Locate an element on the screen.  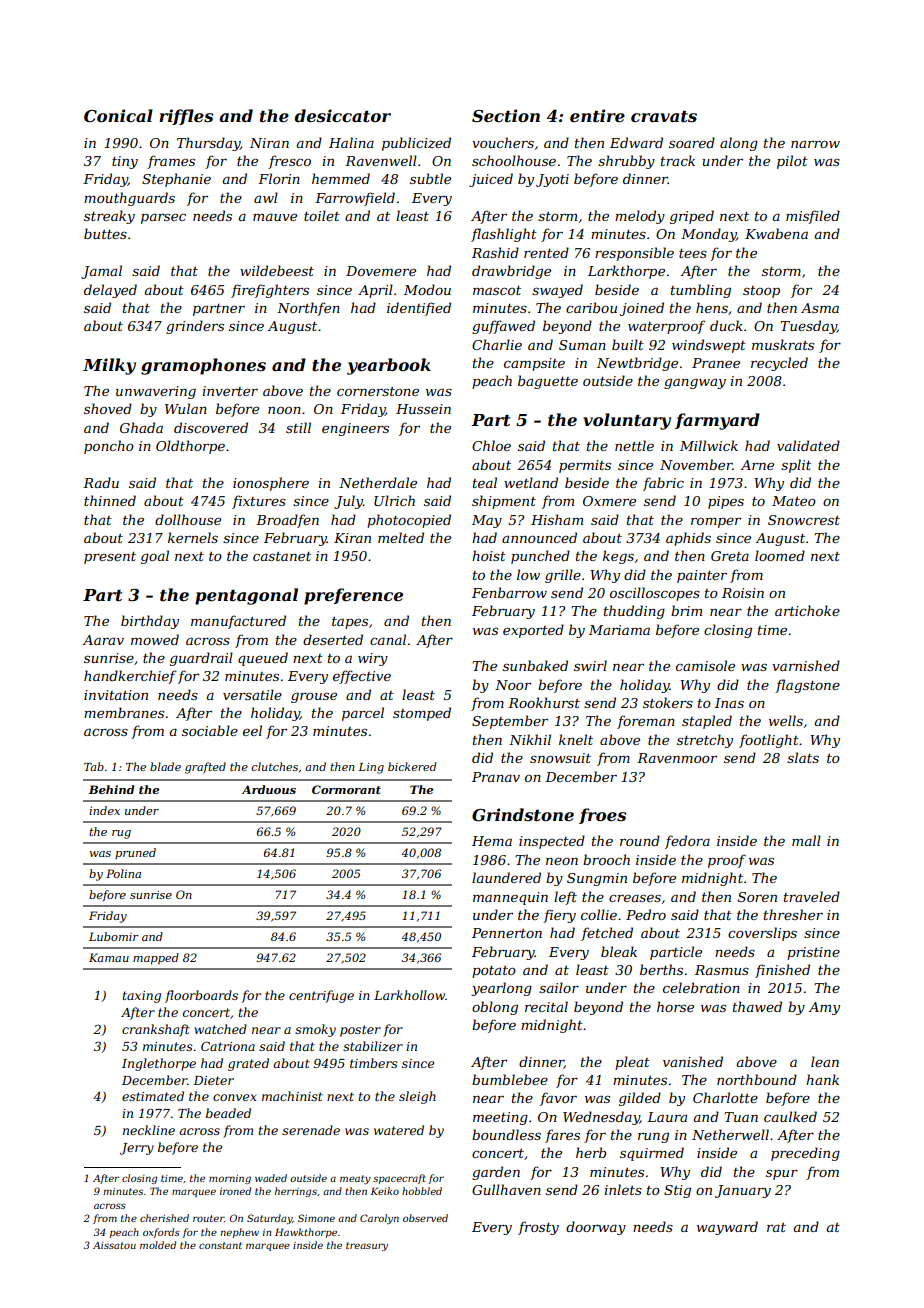
stapled is located at coordinates (707, 722).
